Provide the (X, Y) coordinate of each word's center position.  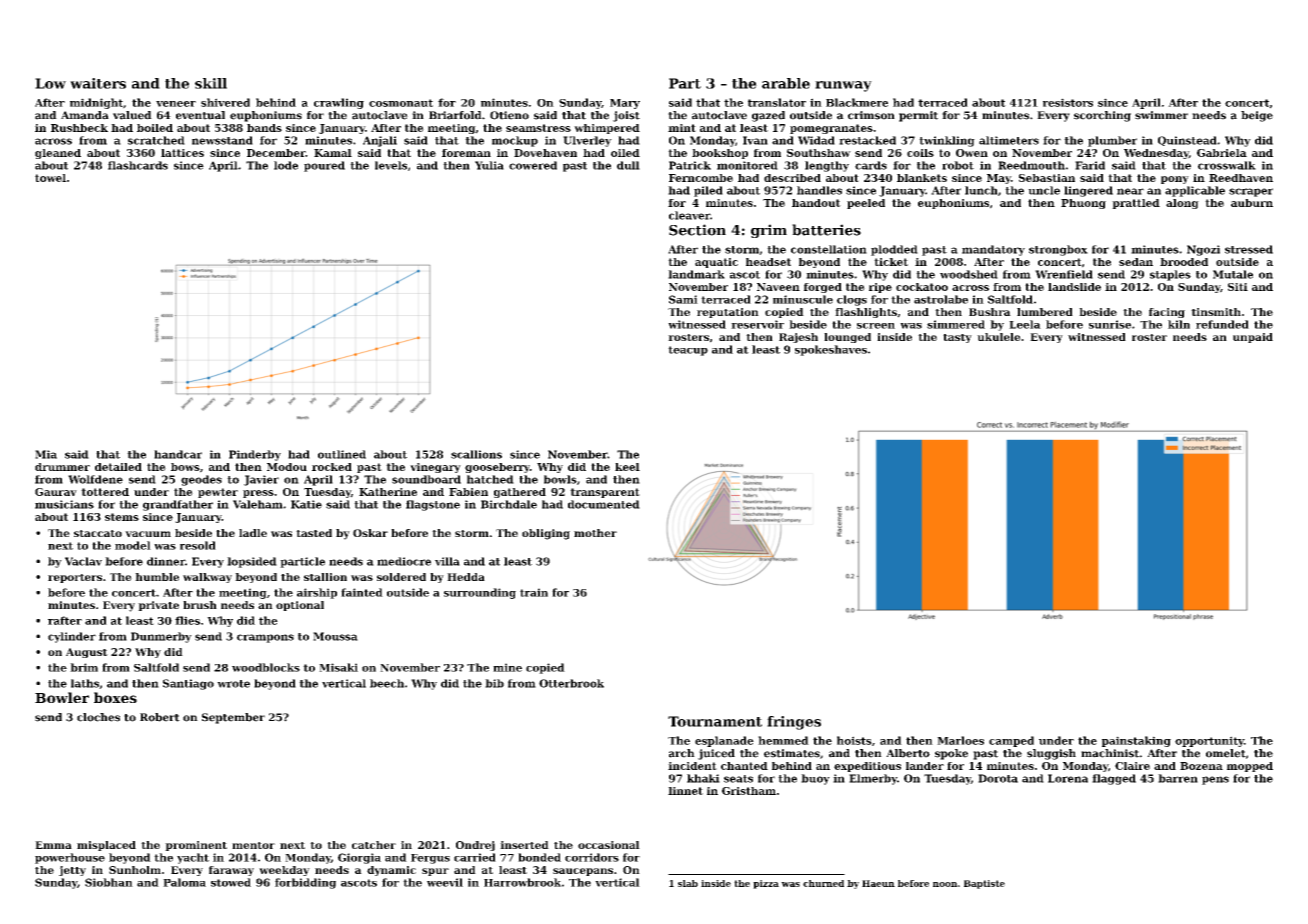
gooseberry (497, 468)
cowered (533, 165)
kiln (1179, 324)
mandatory (993, 250)
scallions (476, 454)
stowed (231, 882)
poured (324, 166)
